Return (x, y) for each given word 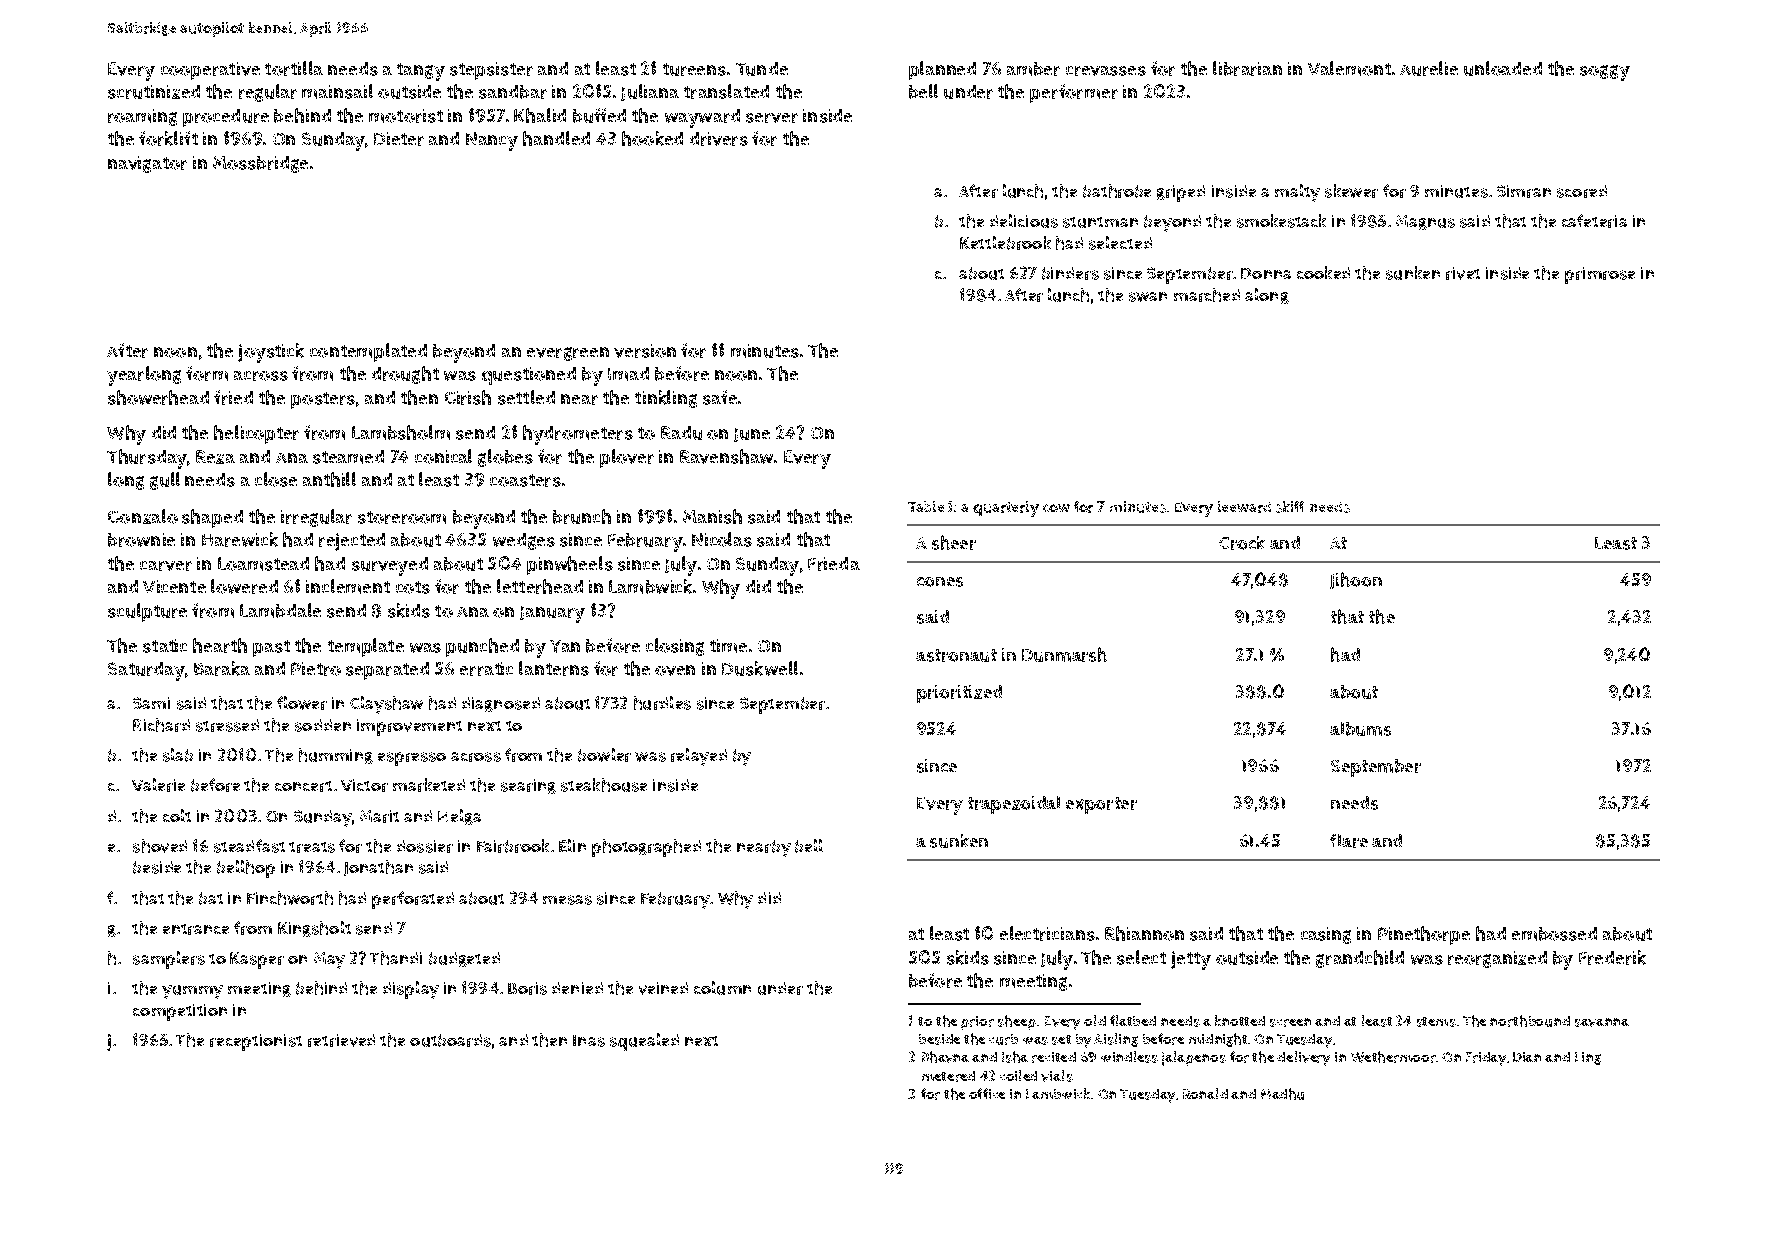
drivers (719, 139)
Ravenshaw (726, 456)
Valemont (1349, 68)
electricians (1047, 933)
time (728, 646)
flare (1349, 841)
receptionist (256, 1042)
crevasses (1106, 71)
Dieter (399, 139)
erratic (486, 669)
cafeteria (1594, 221)
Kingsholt (314, 929)
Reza (215, 457)
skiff (1290, 507)
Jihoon (1356, 580)
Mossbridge (260, 164)
